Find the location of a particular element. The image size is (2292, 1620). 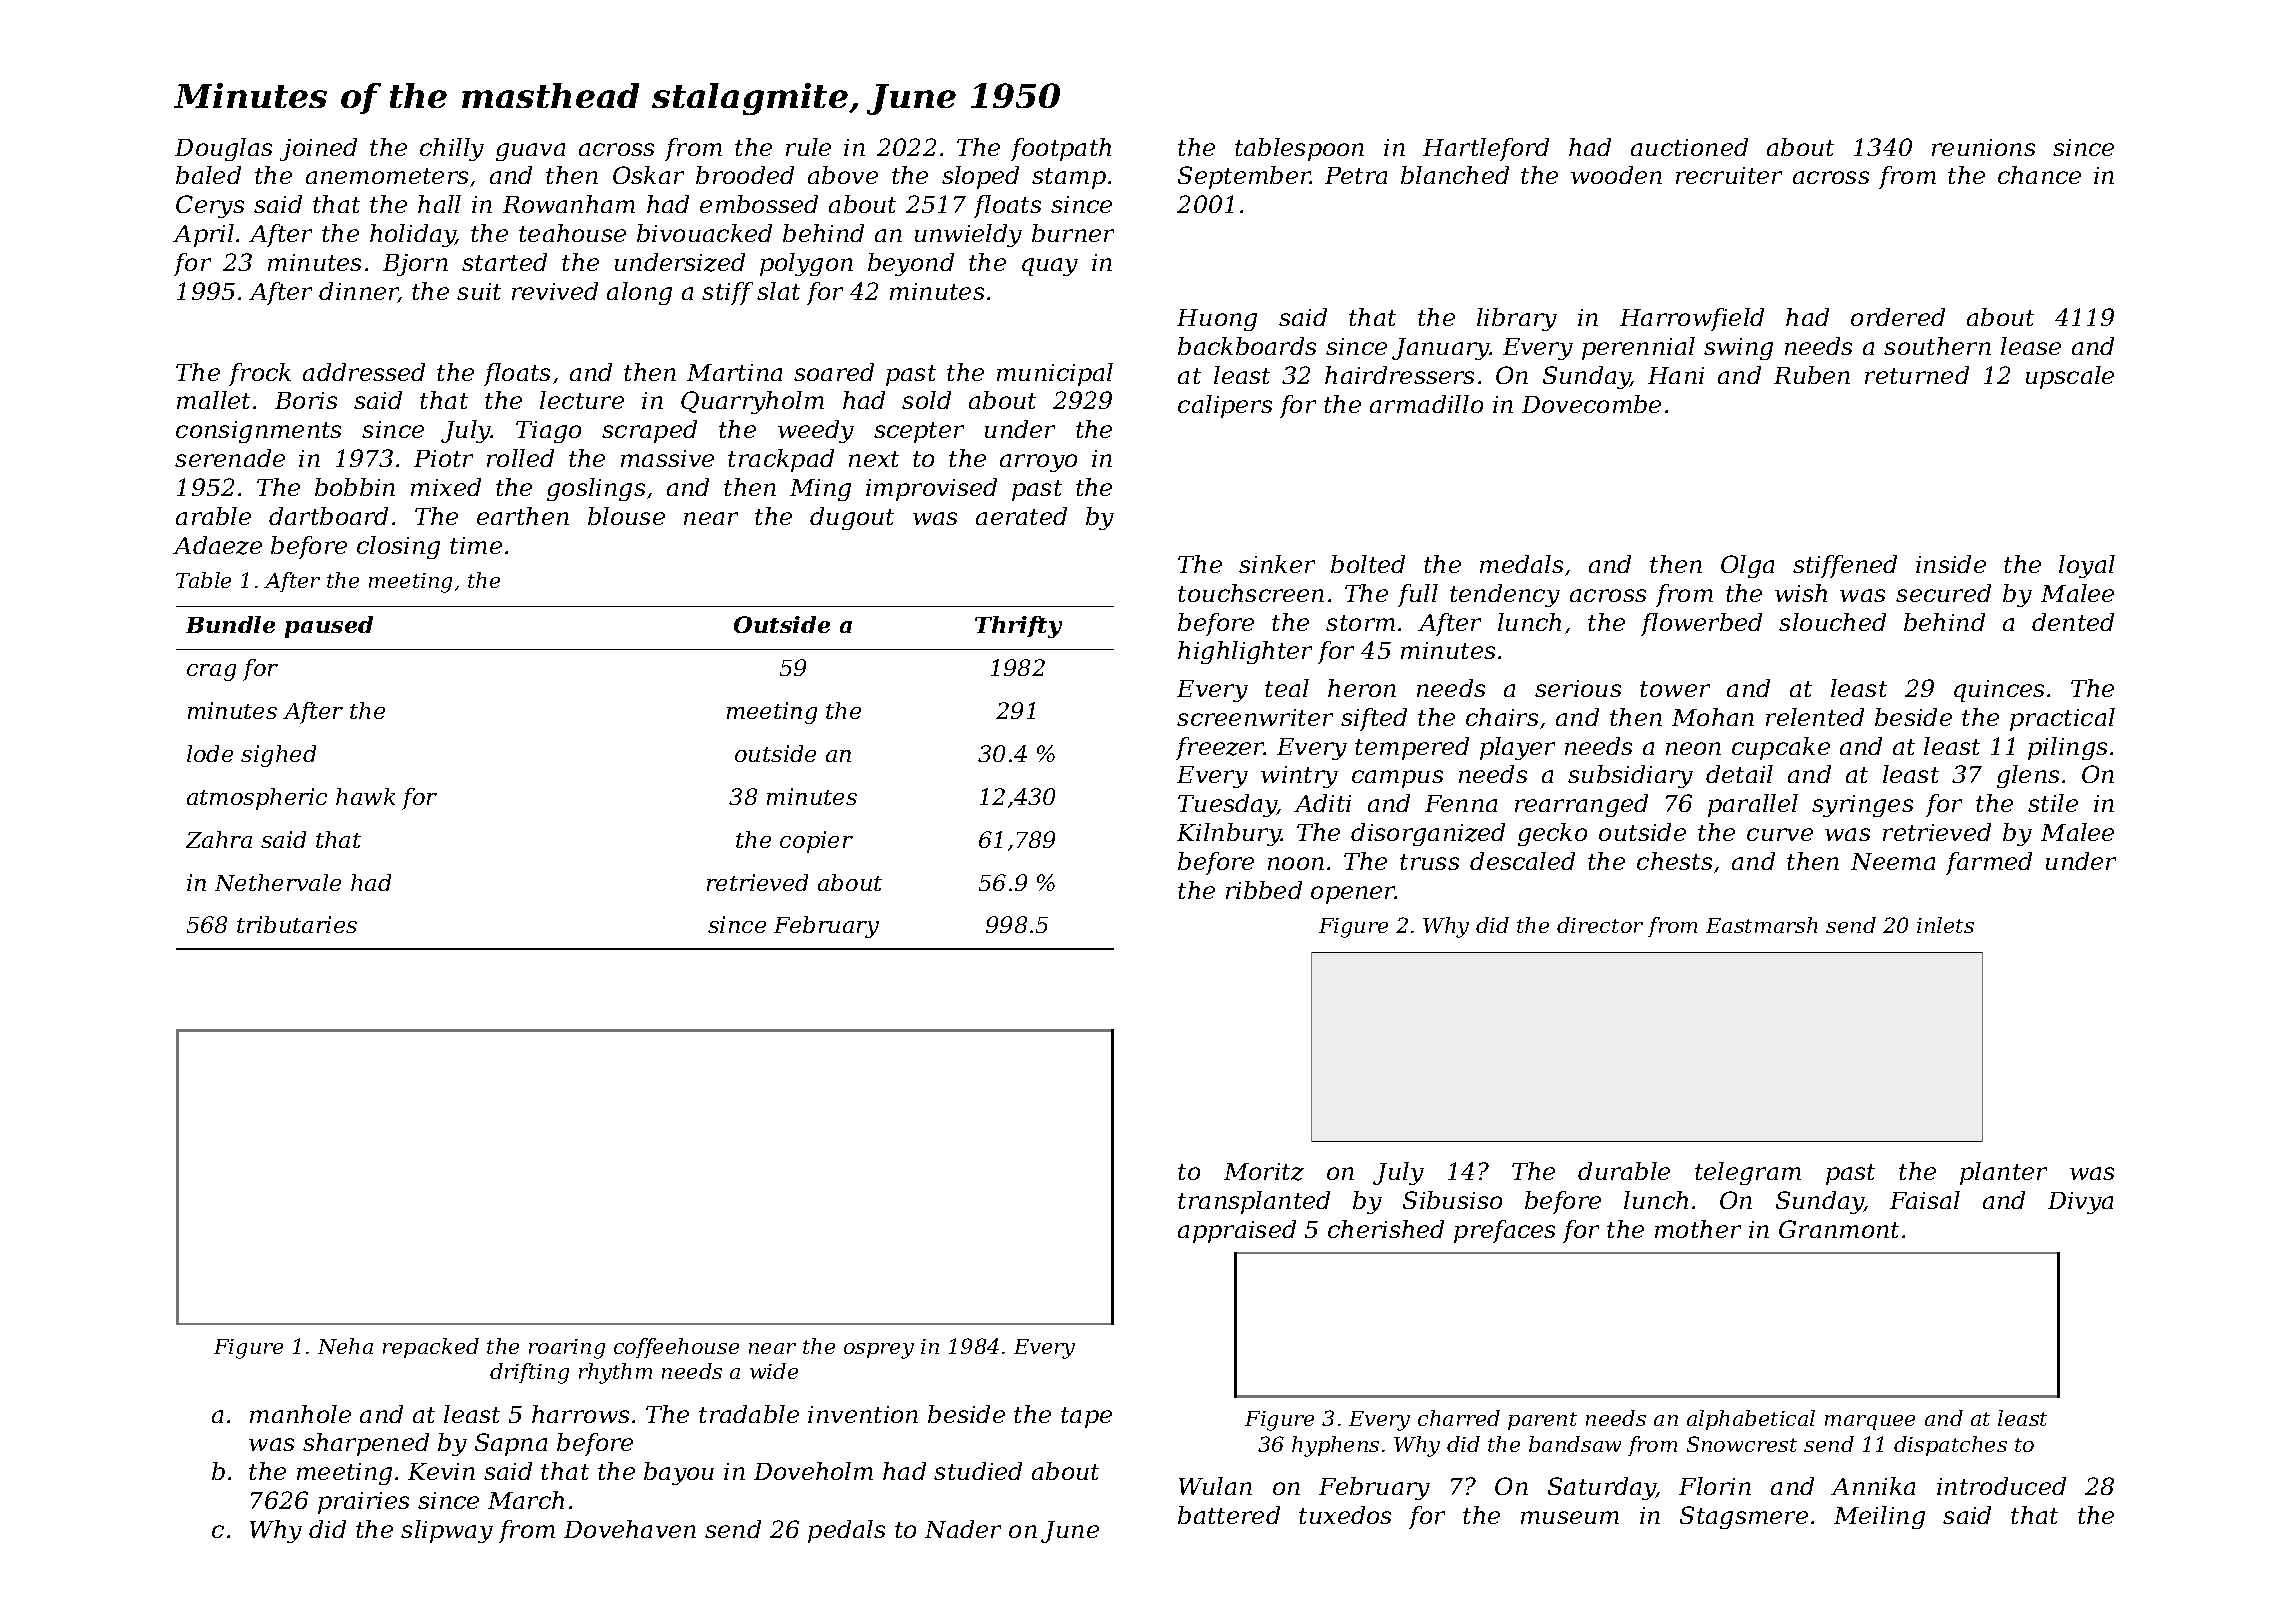

lecture is located at coordinates (582, 400).
